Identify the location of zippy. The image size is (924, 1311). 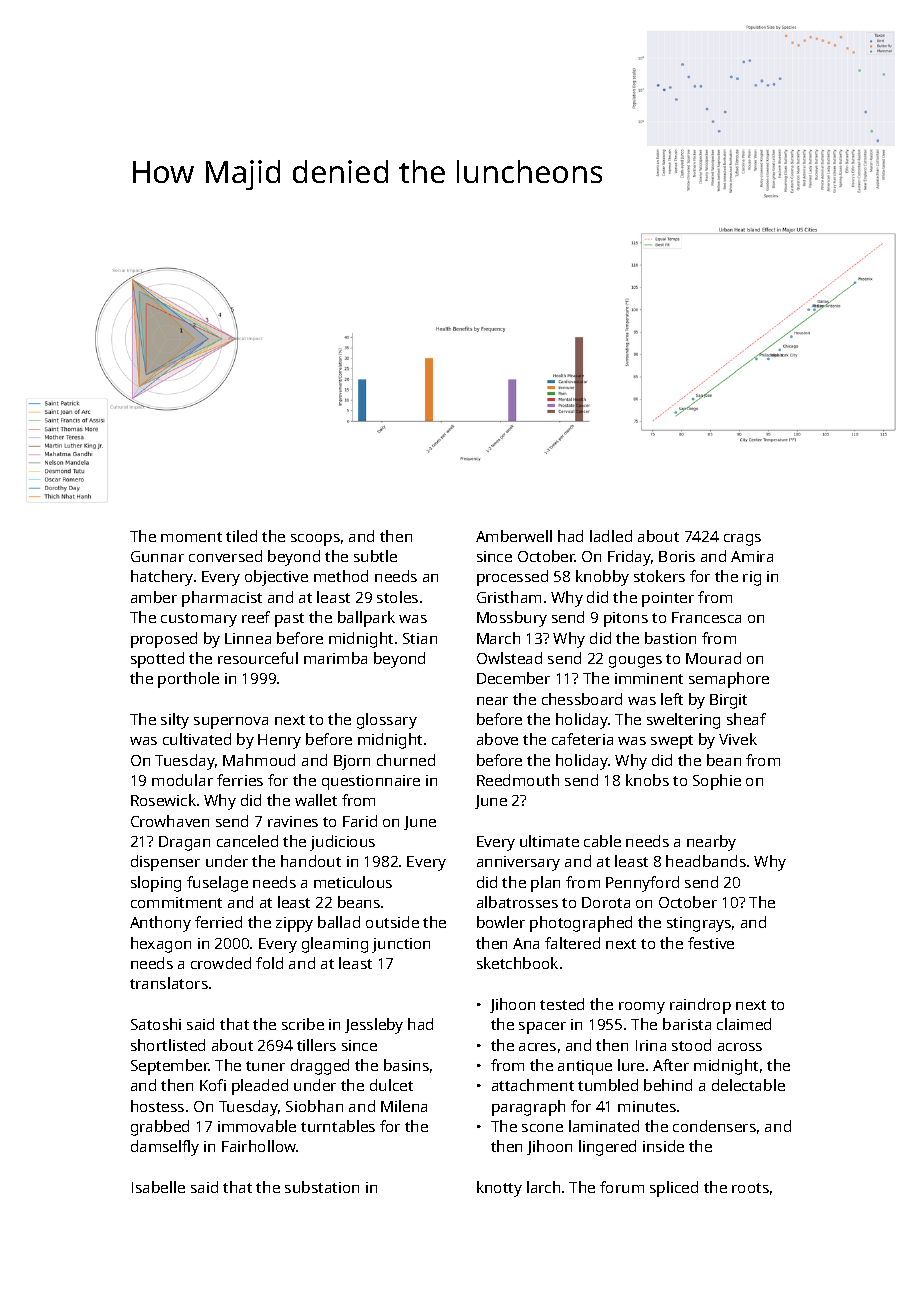
(294, 924).
